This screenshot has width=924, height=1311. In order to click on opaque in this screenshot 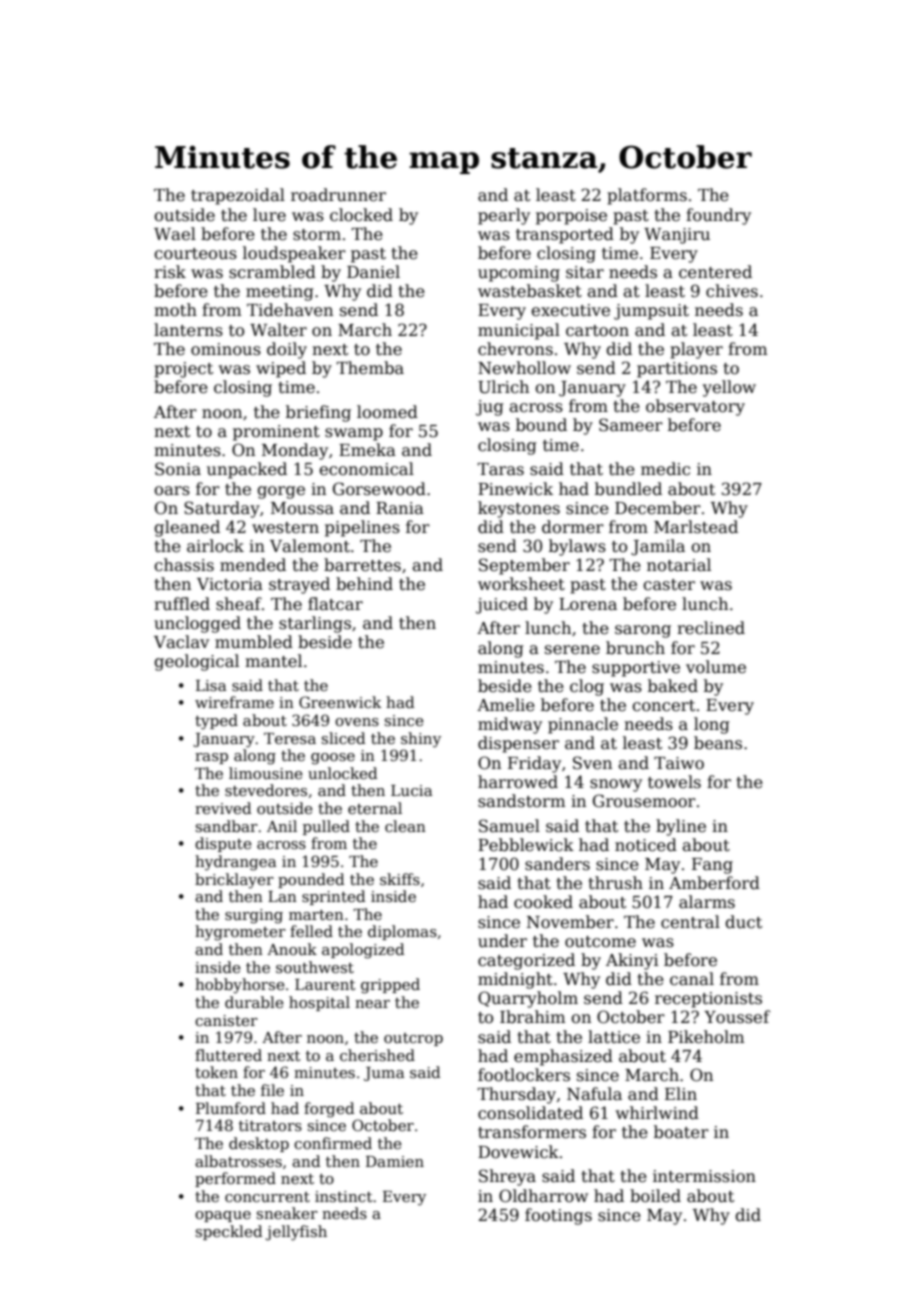, I will do `click(223, 1216)`.
